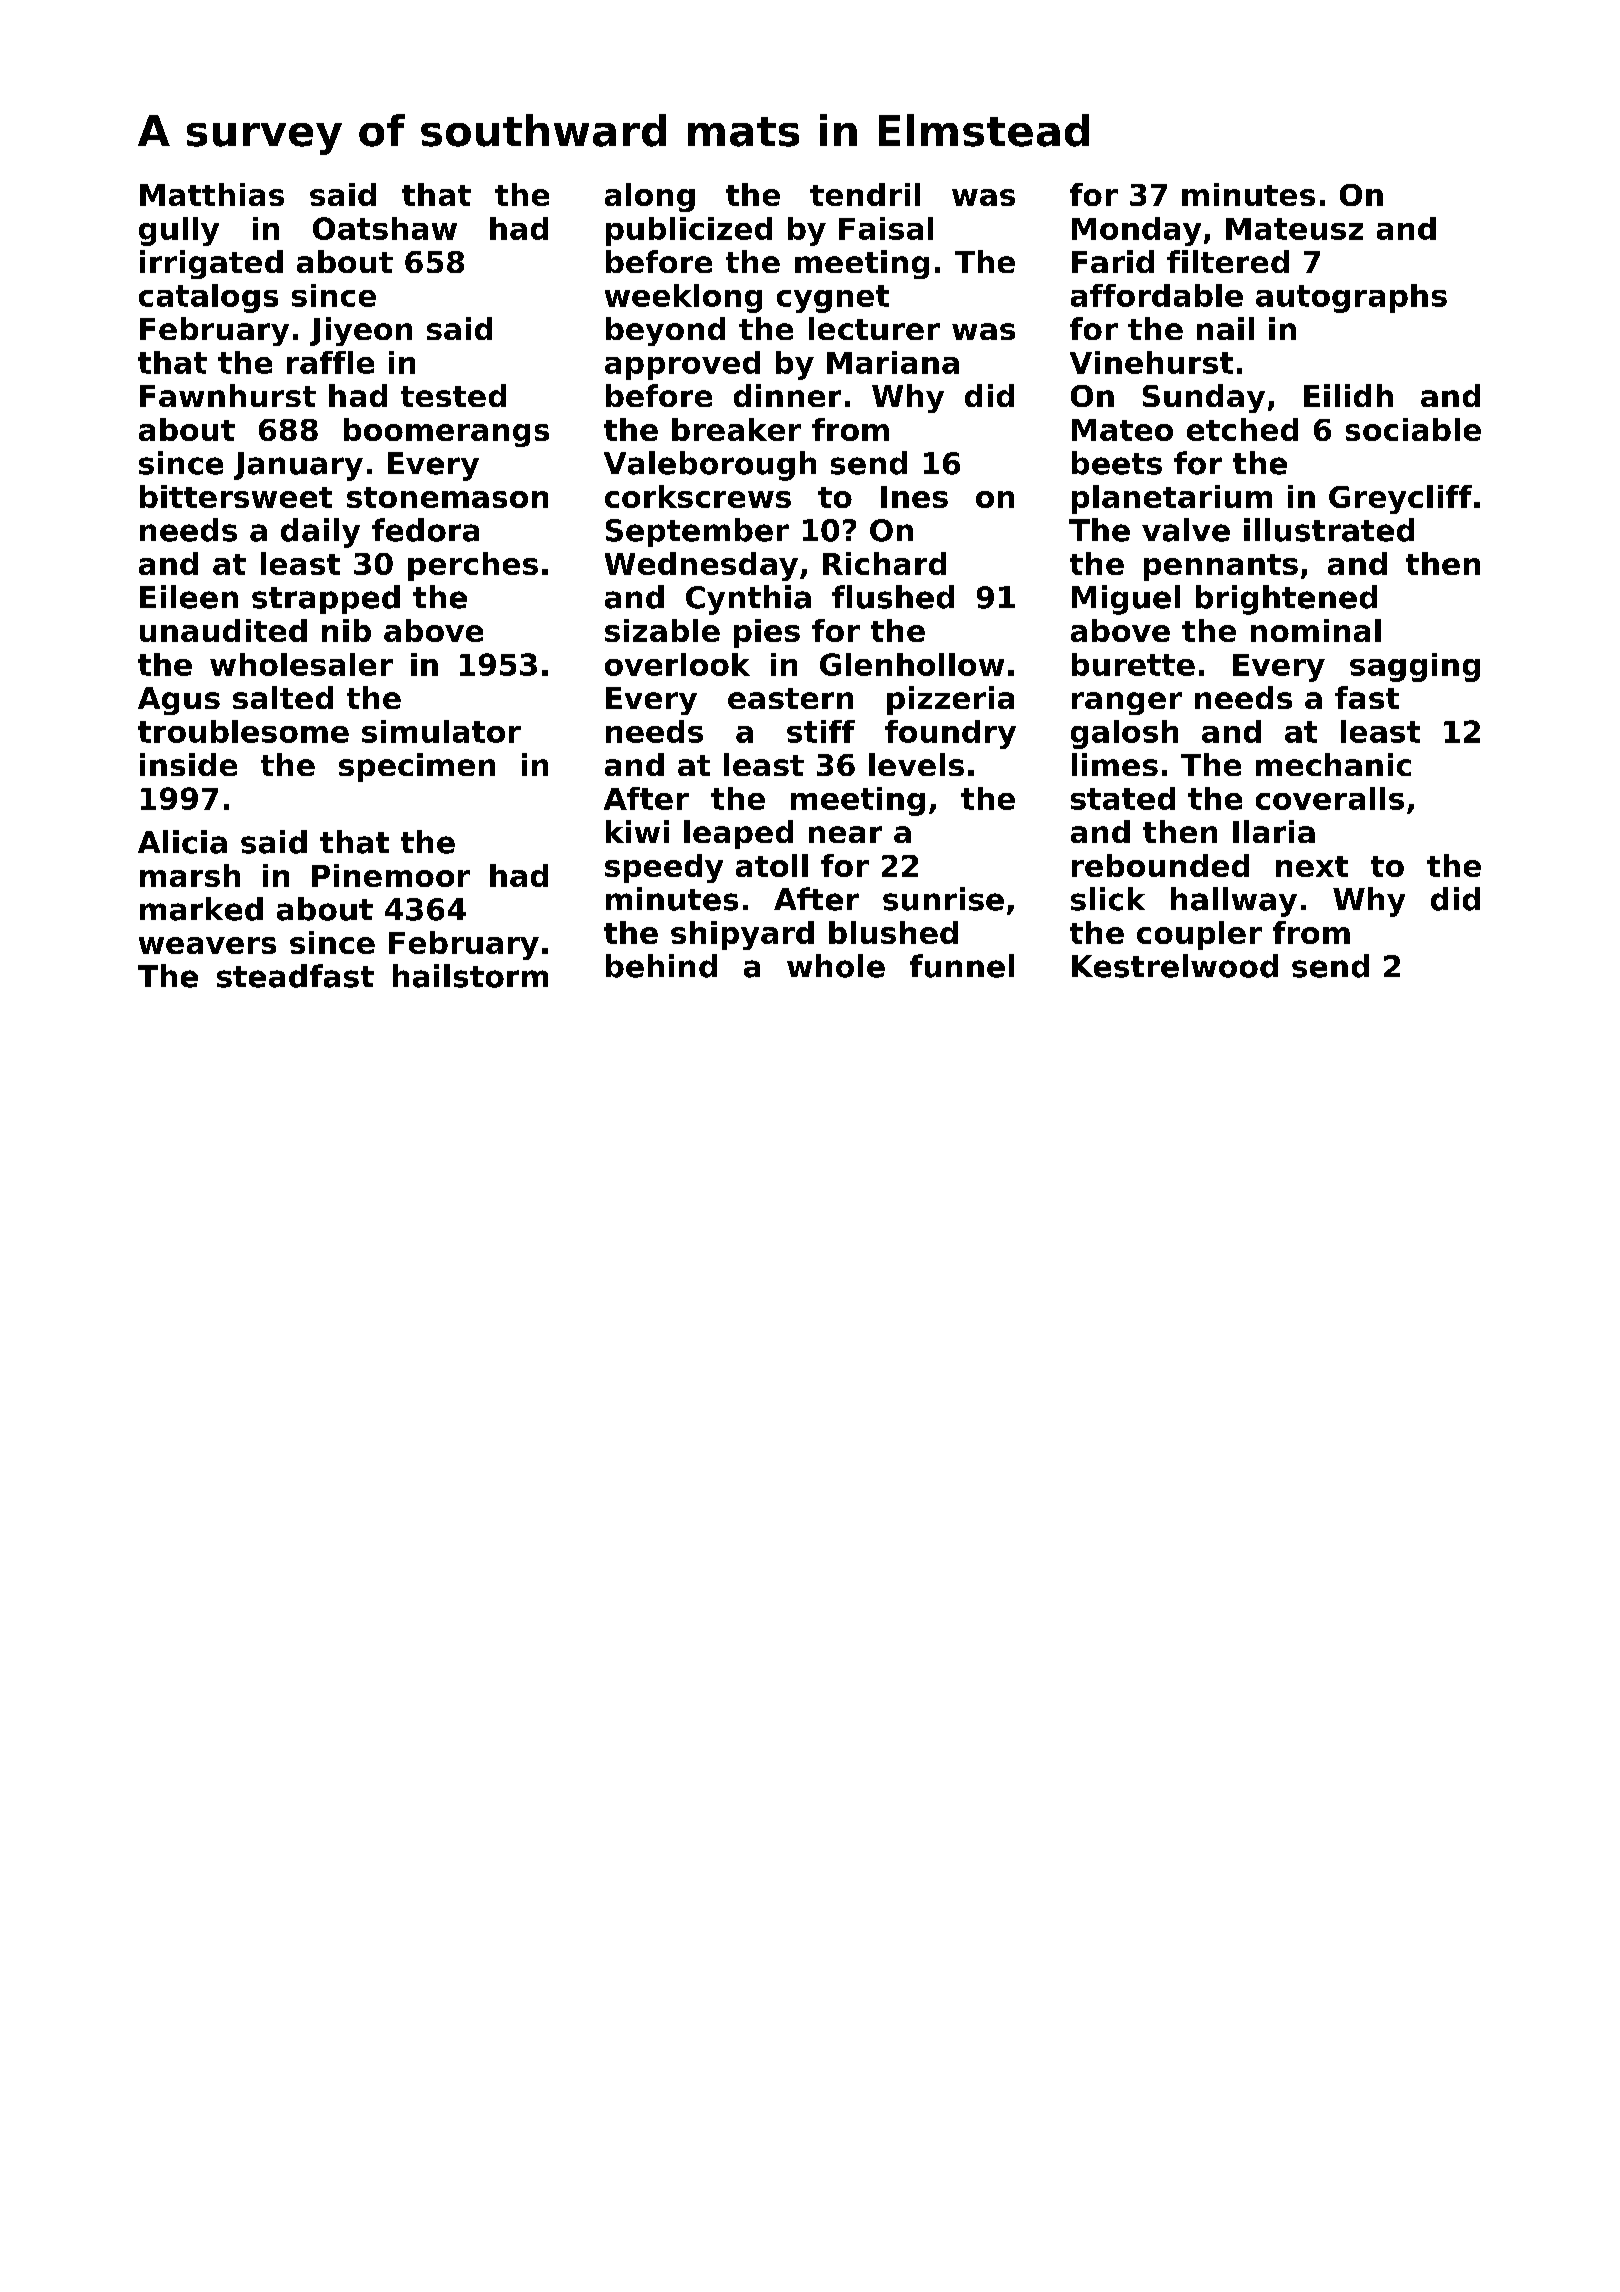 The image size is (1620, 2292). Describe the element at coordinates (1330, 798) in the page. I see `coveralls` at that location.
